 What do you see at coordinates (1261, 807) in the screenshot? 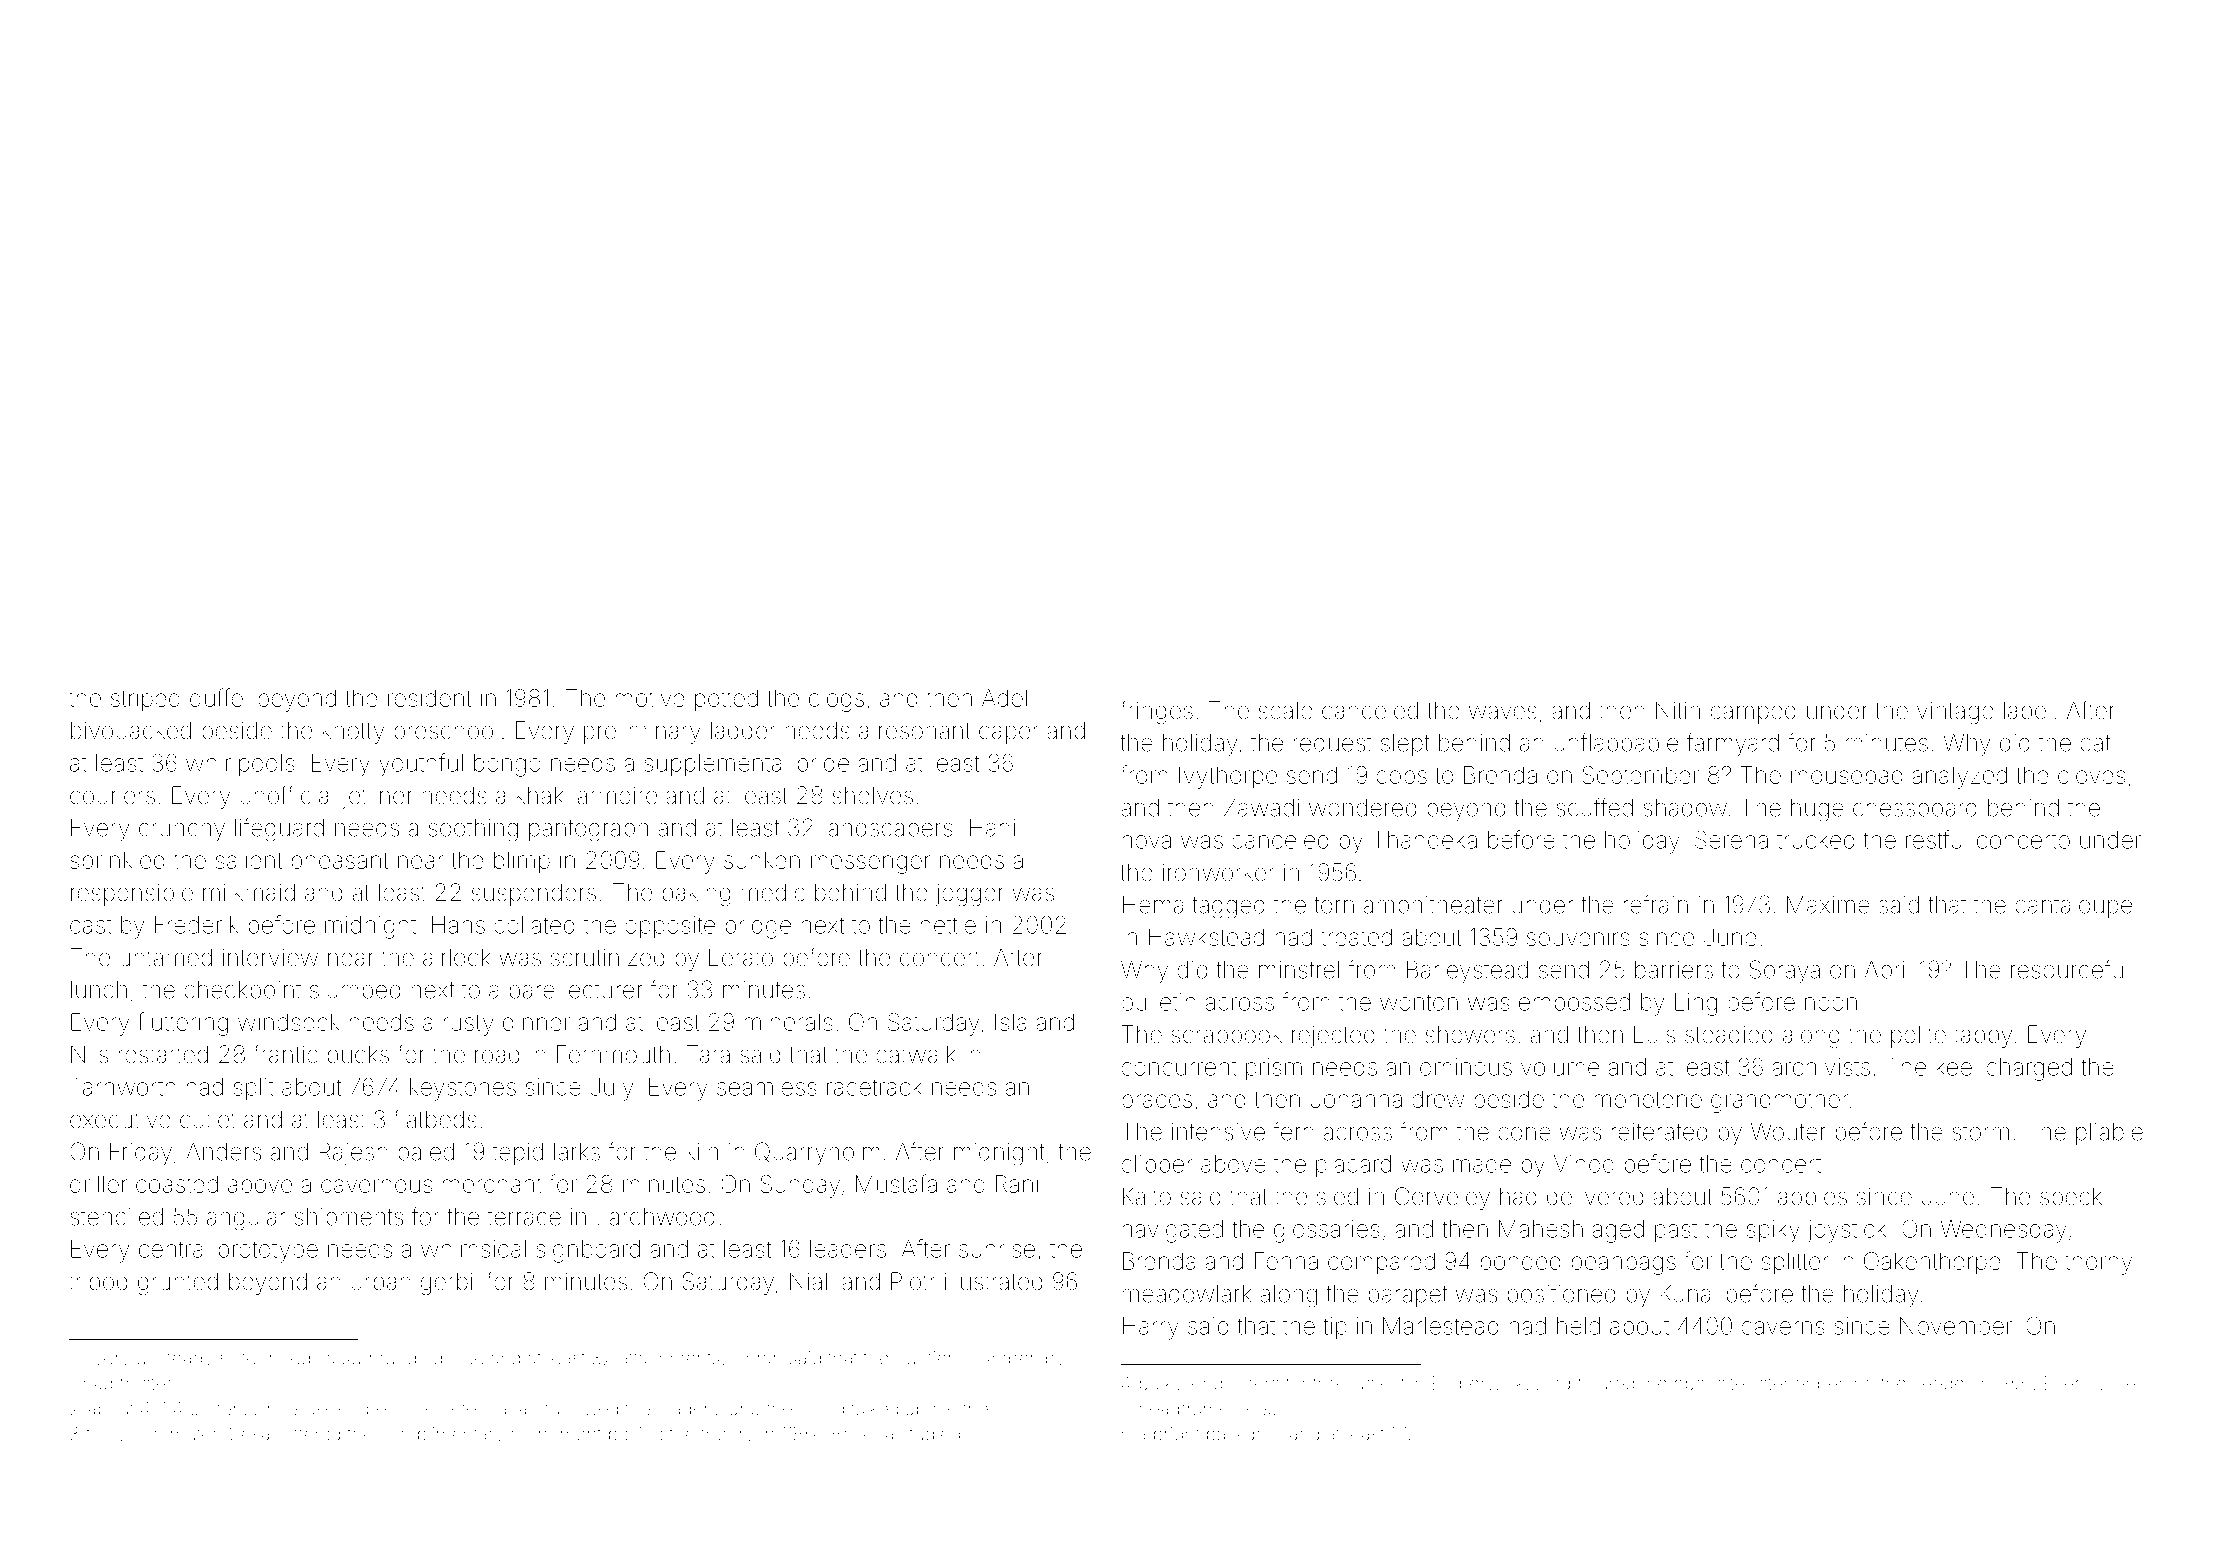
I see `Zawadi` at bounding box center [1261, 807].
